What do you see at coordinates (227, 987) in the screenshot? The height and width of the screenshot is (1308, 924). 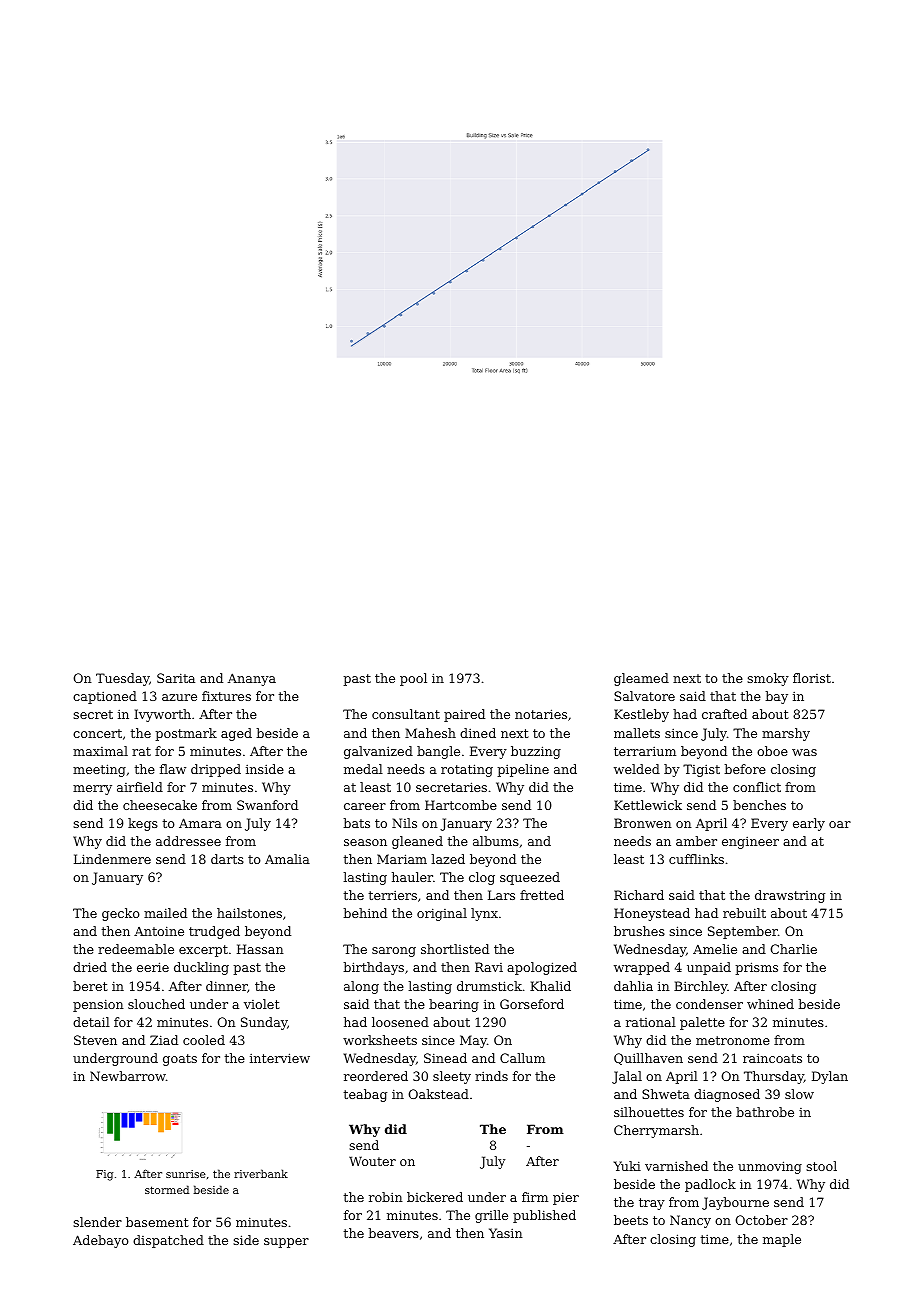 I see `dinner` at bounding box center [227, 987].
